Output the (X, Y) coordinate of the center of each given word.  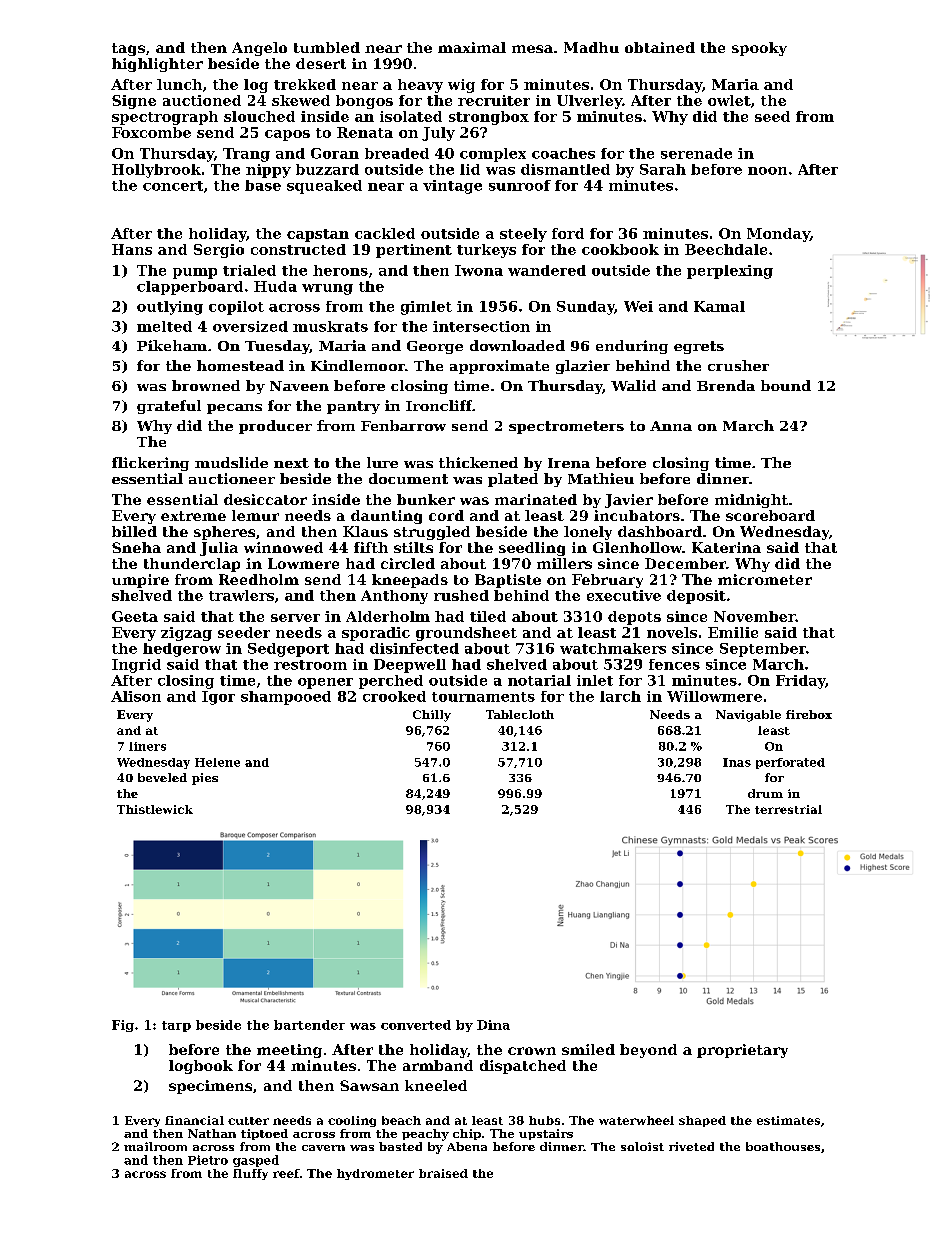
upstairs (546, 1134)
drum (765, 793)
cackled (385, 233)
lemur (255, 515)
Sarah (663, 169)
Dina (493, 1025)
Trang (246, 155)
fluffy (250, 1174)
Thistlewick (155, 809)
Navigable (748, 716)
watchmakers (613, 648)
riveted (691, 1146)
